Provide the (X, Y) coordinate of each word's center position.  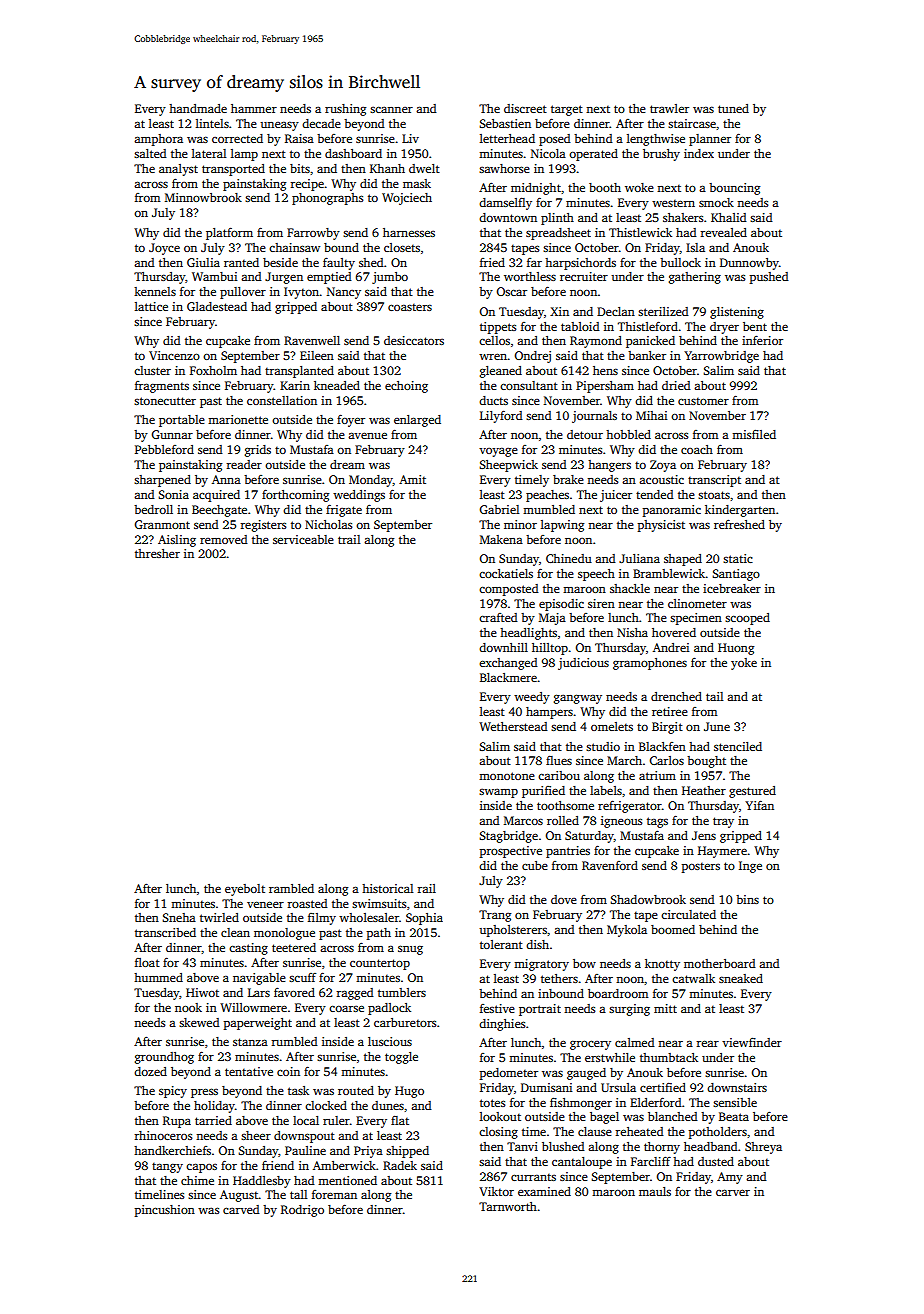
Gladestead (217, 306)
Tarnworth (508, 1206)
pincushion (165, 1211)
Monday (371, 481)
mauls (655, 1191)
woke (639, 187)
